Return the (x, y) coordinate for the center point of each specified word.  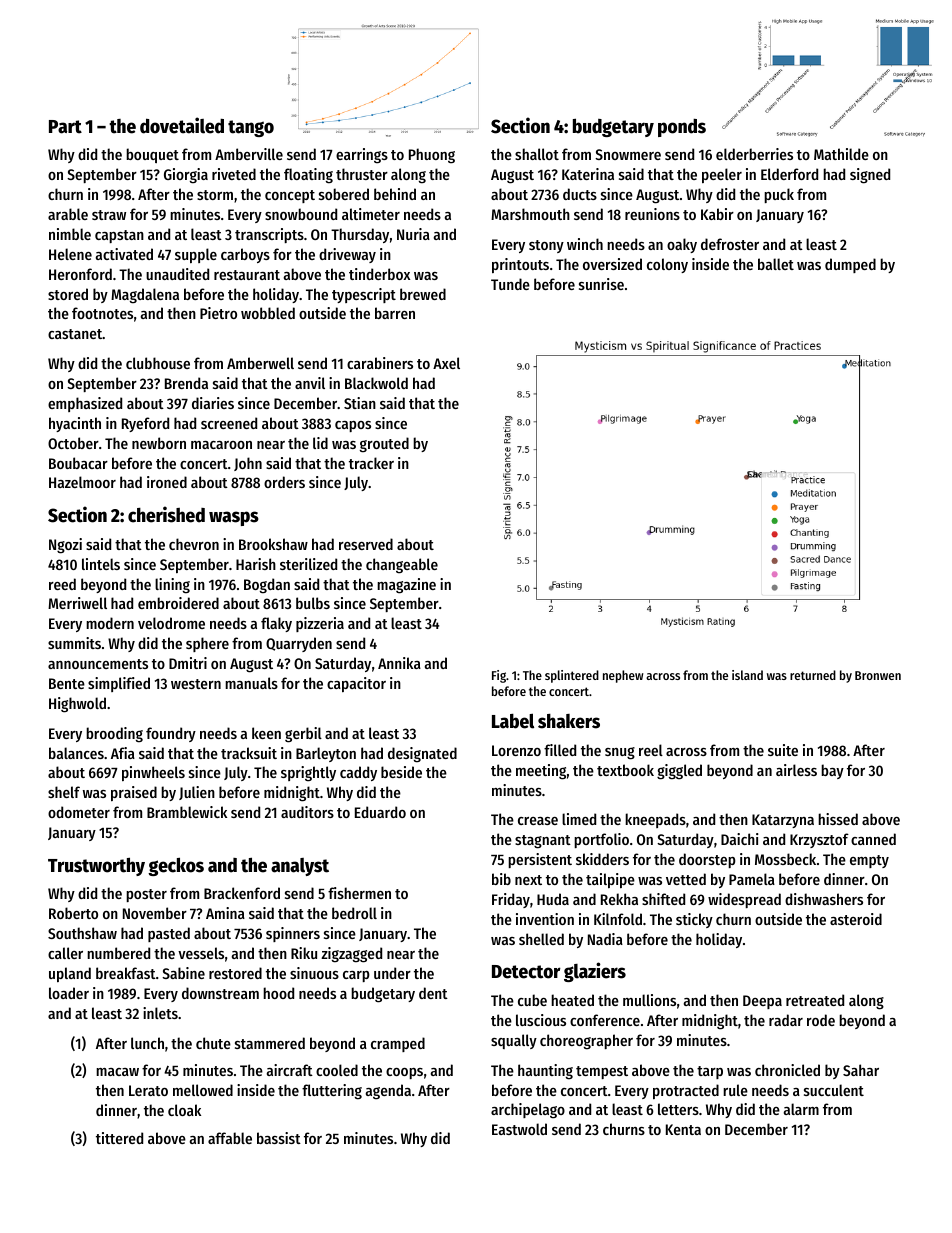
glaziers (595, 972)
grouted (384, 445)
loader (69, 993)
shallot (537, 154)
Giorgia (186, 176)
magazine (406, 586)
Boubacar (78, 463)
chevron (194, 544)
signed (870, 176)
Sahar (861, 1070)
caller (65, 953)
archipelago (528, 1111)
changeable (402, 566)
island (747, 675)
